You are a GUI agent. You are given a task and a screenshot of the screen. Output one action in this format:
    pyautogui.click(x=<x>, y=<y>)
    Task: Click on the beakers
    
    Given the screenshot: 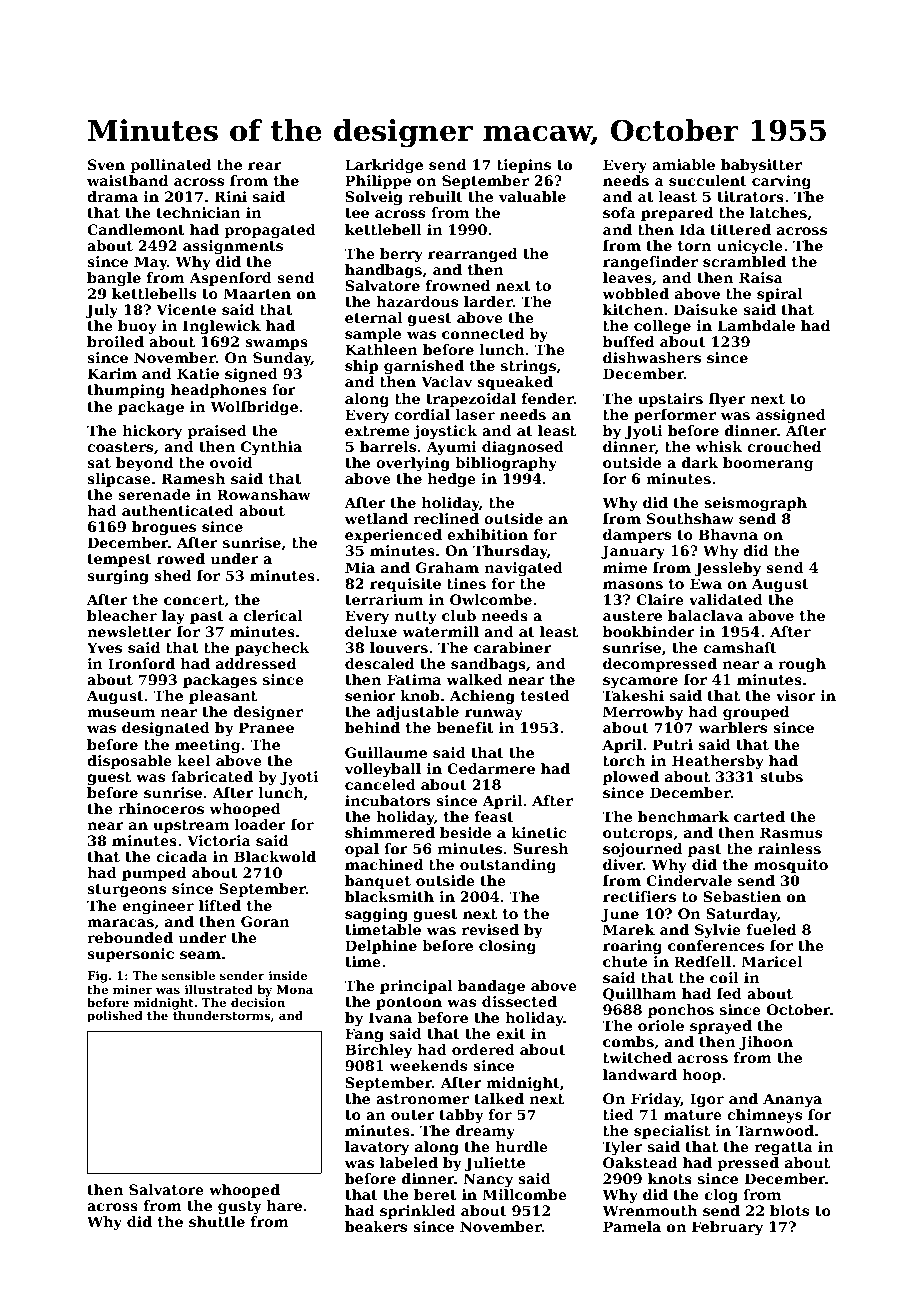 What is the action you would take?
    pyautogui.click(x=376, y=1226)
